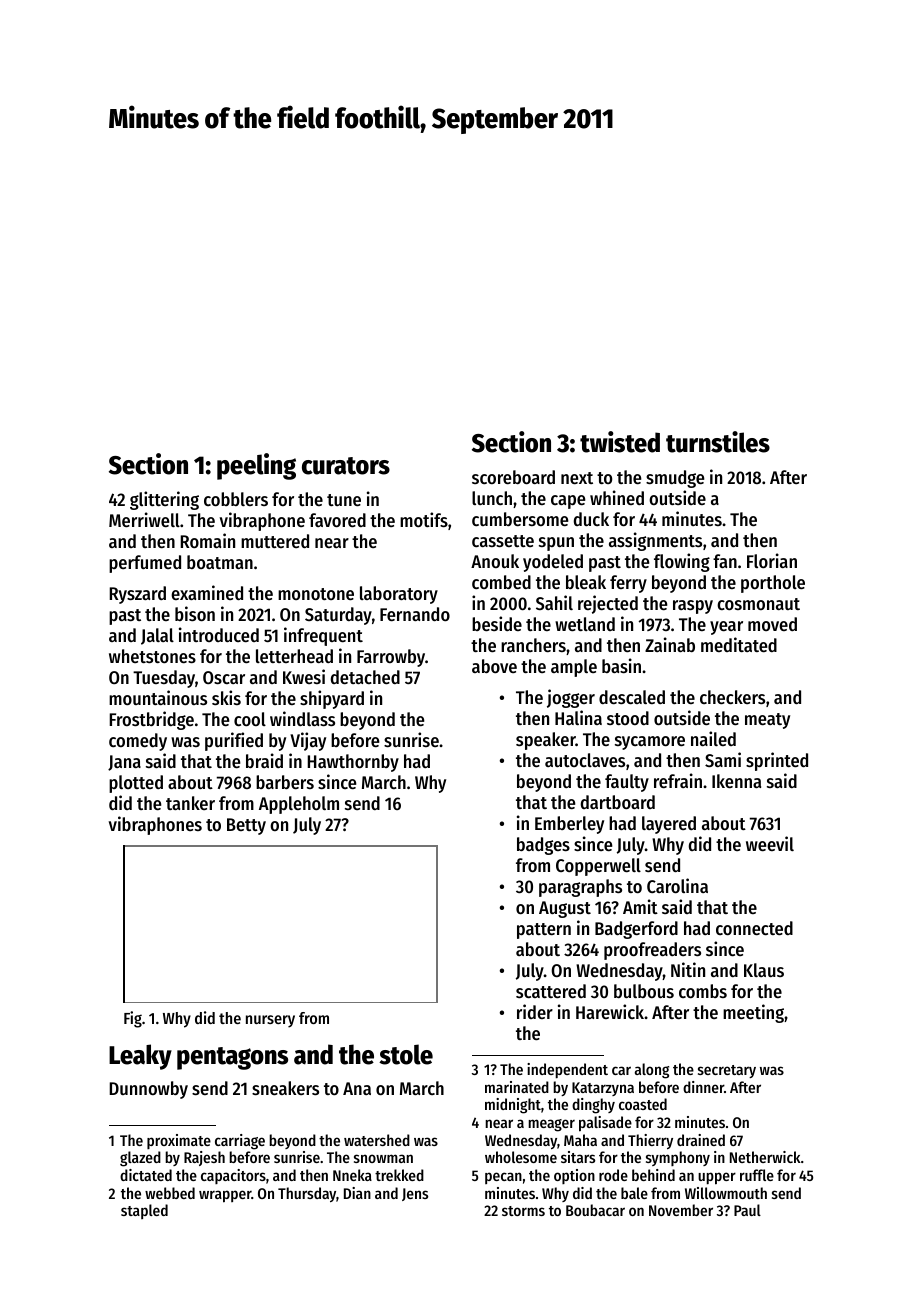 The image size is (924, 1308). What do you see at coordinates (513, 477) in the screenshot?
I see `scoreboard` at bounding box center [513, 477].
